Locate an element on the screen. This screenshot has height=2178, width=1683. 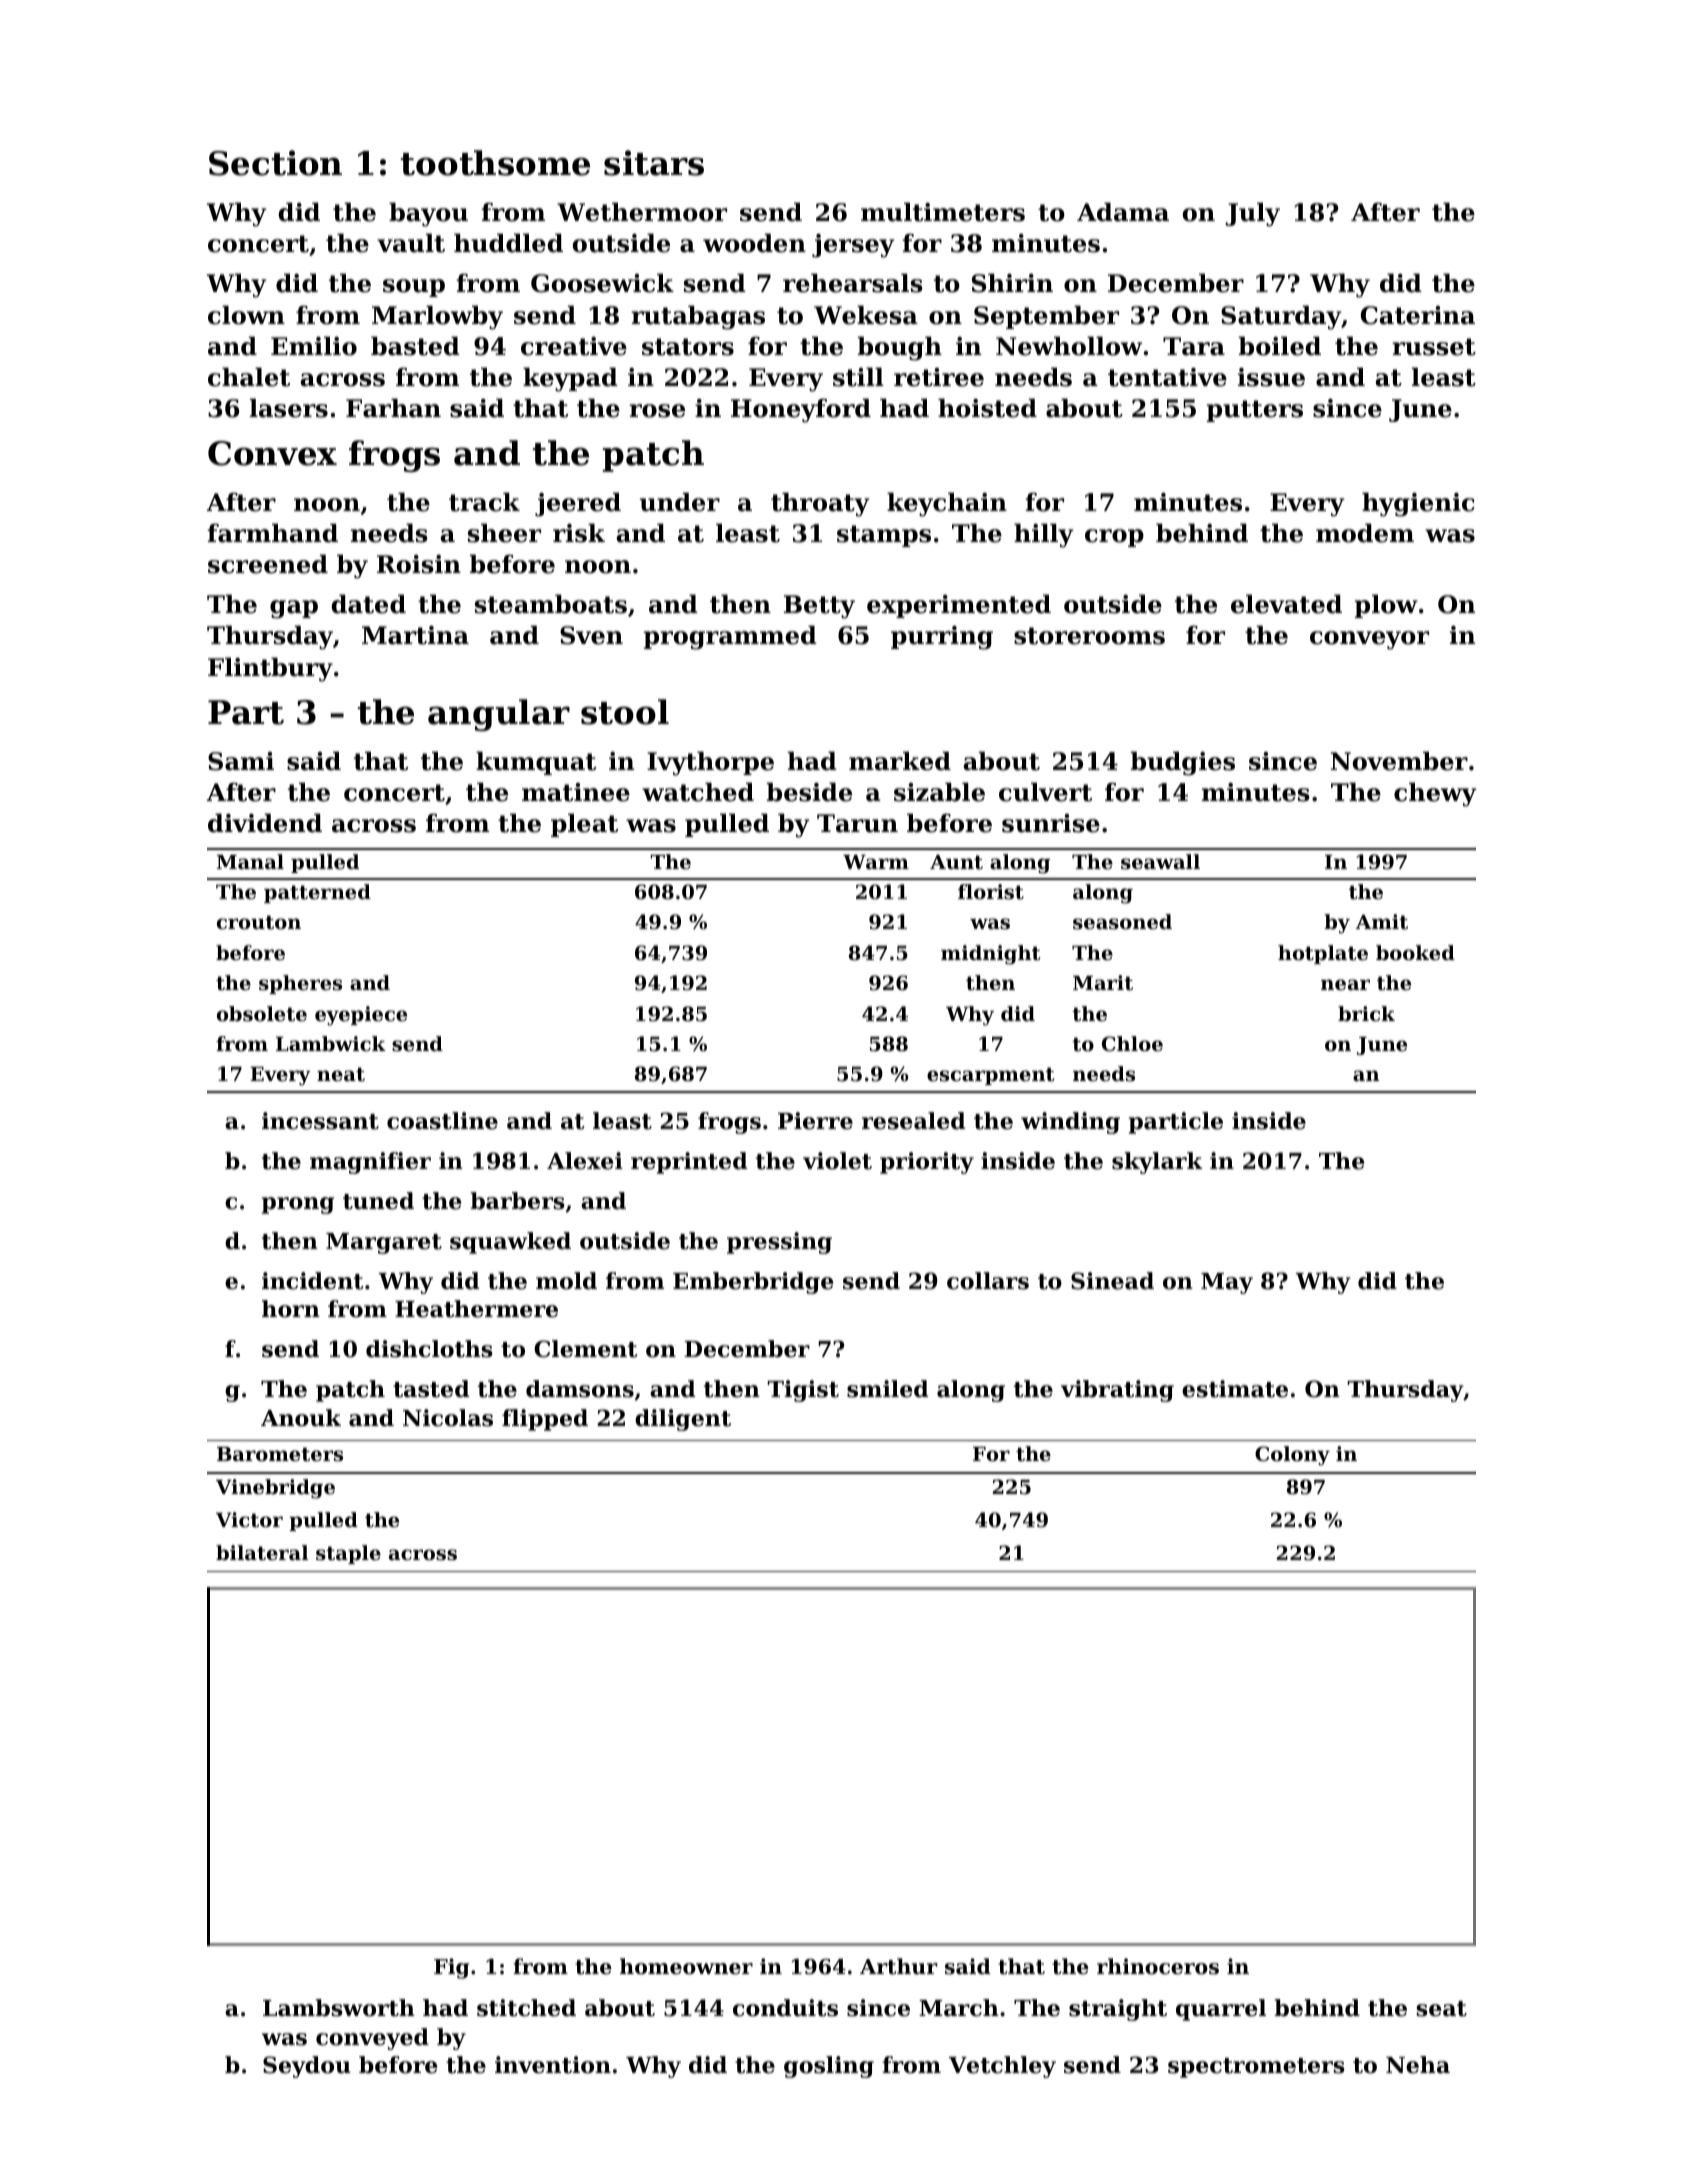
Adama is located at coordinates (1123, 212).
